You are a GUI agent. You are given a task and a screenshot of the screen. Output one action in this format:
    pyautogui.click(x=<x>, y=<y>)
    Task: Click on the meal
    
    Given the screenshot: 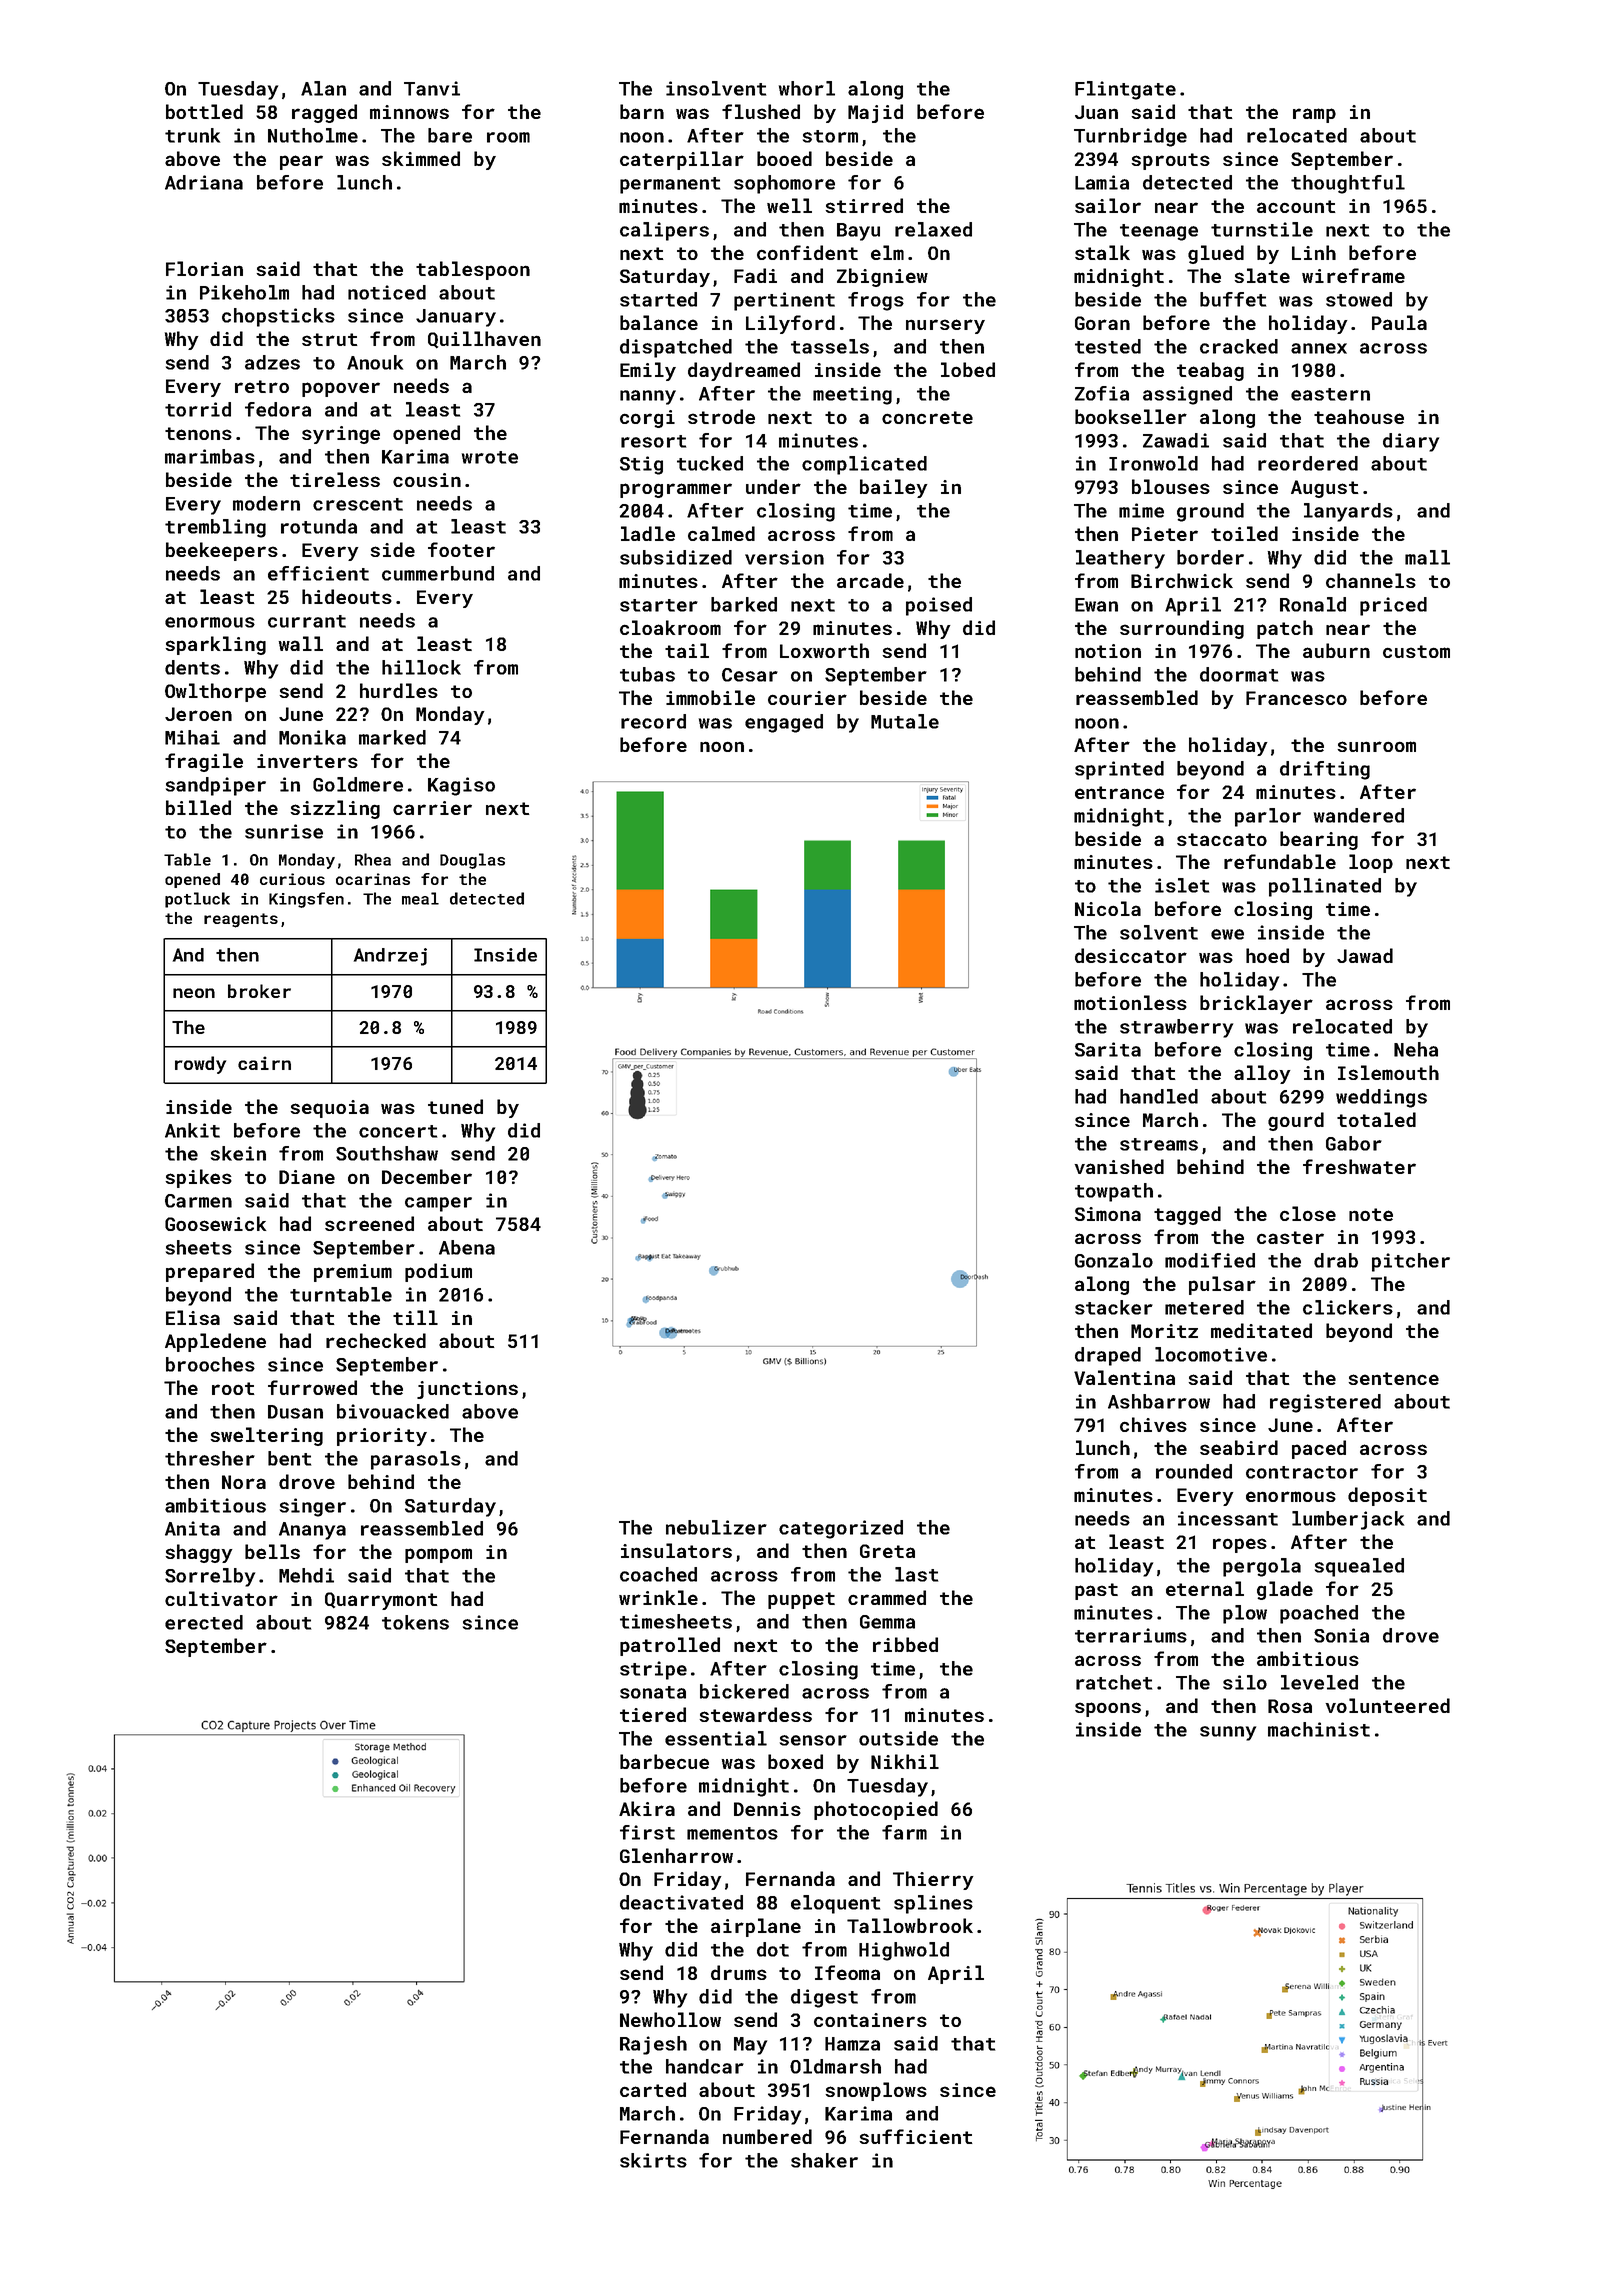 What is the action you would take?
    pyautogui.click(x=420, y=898)
